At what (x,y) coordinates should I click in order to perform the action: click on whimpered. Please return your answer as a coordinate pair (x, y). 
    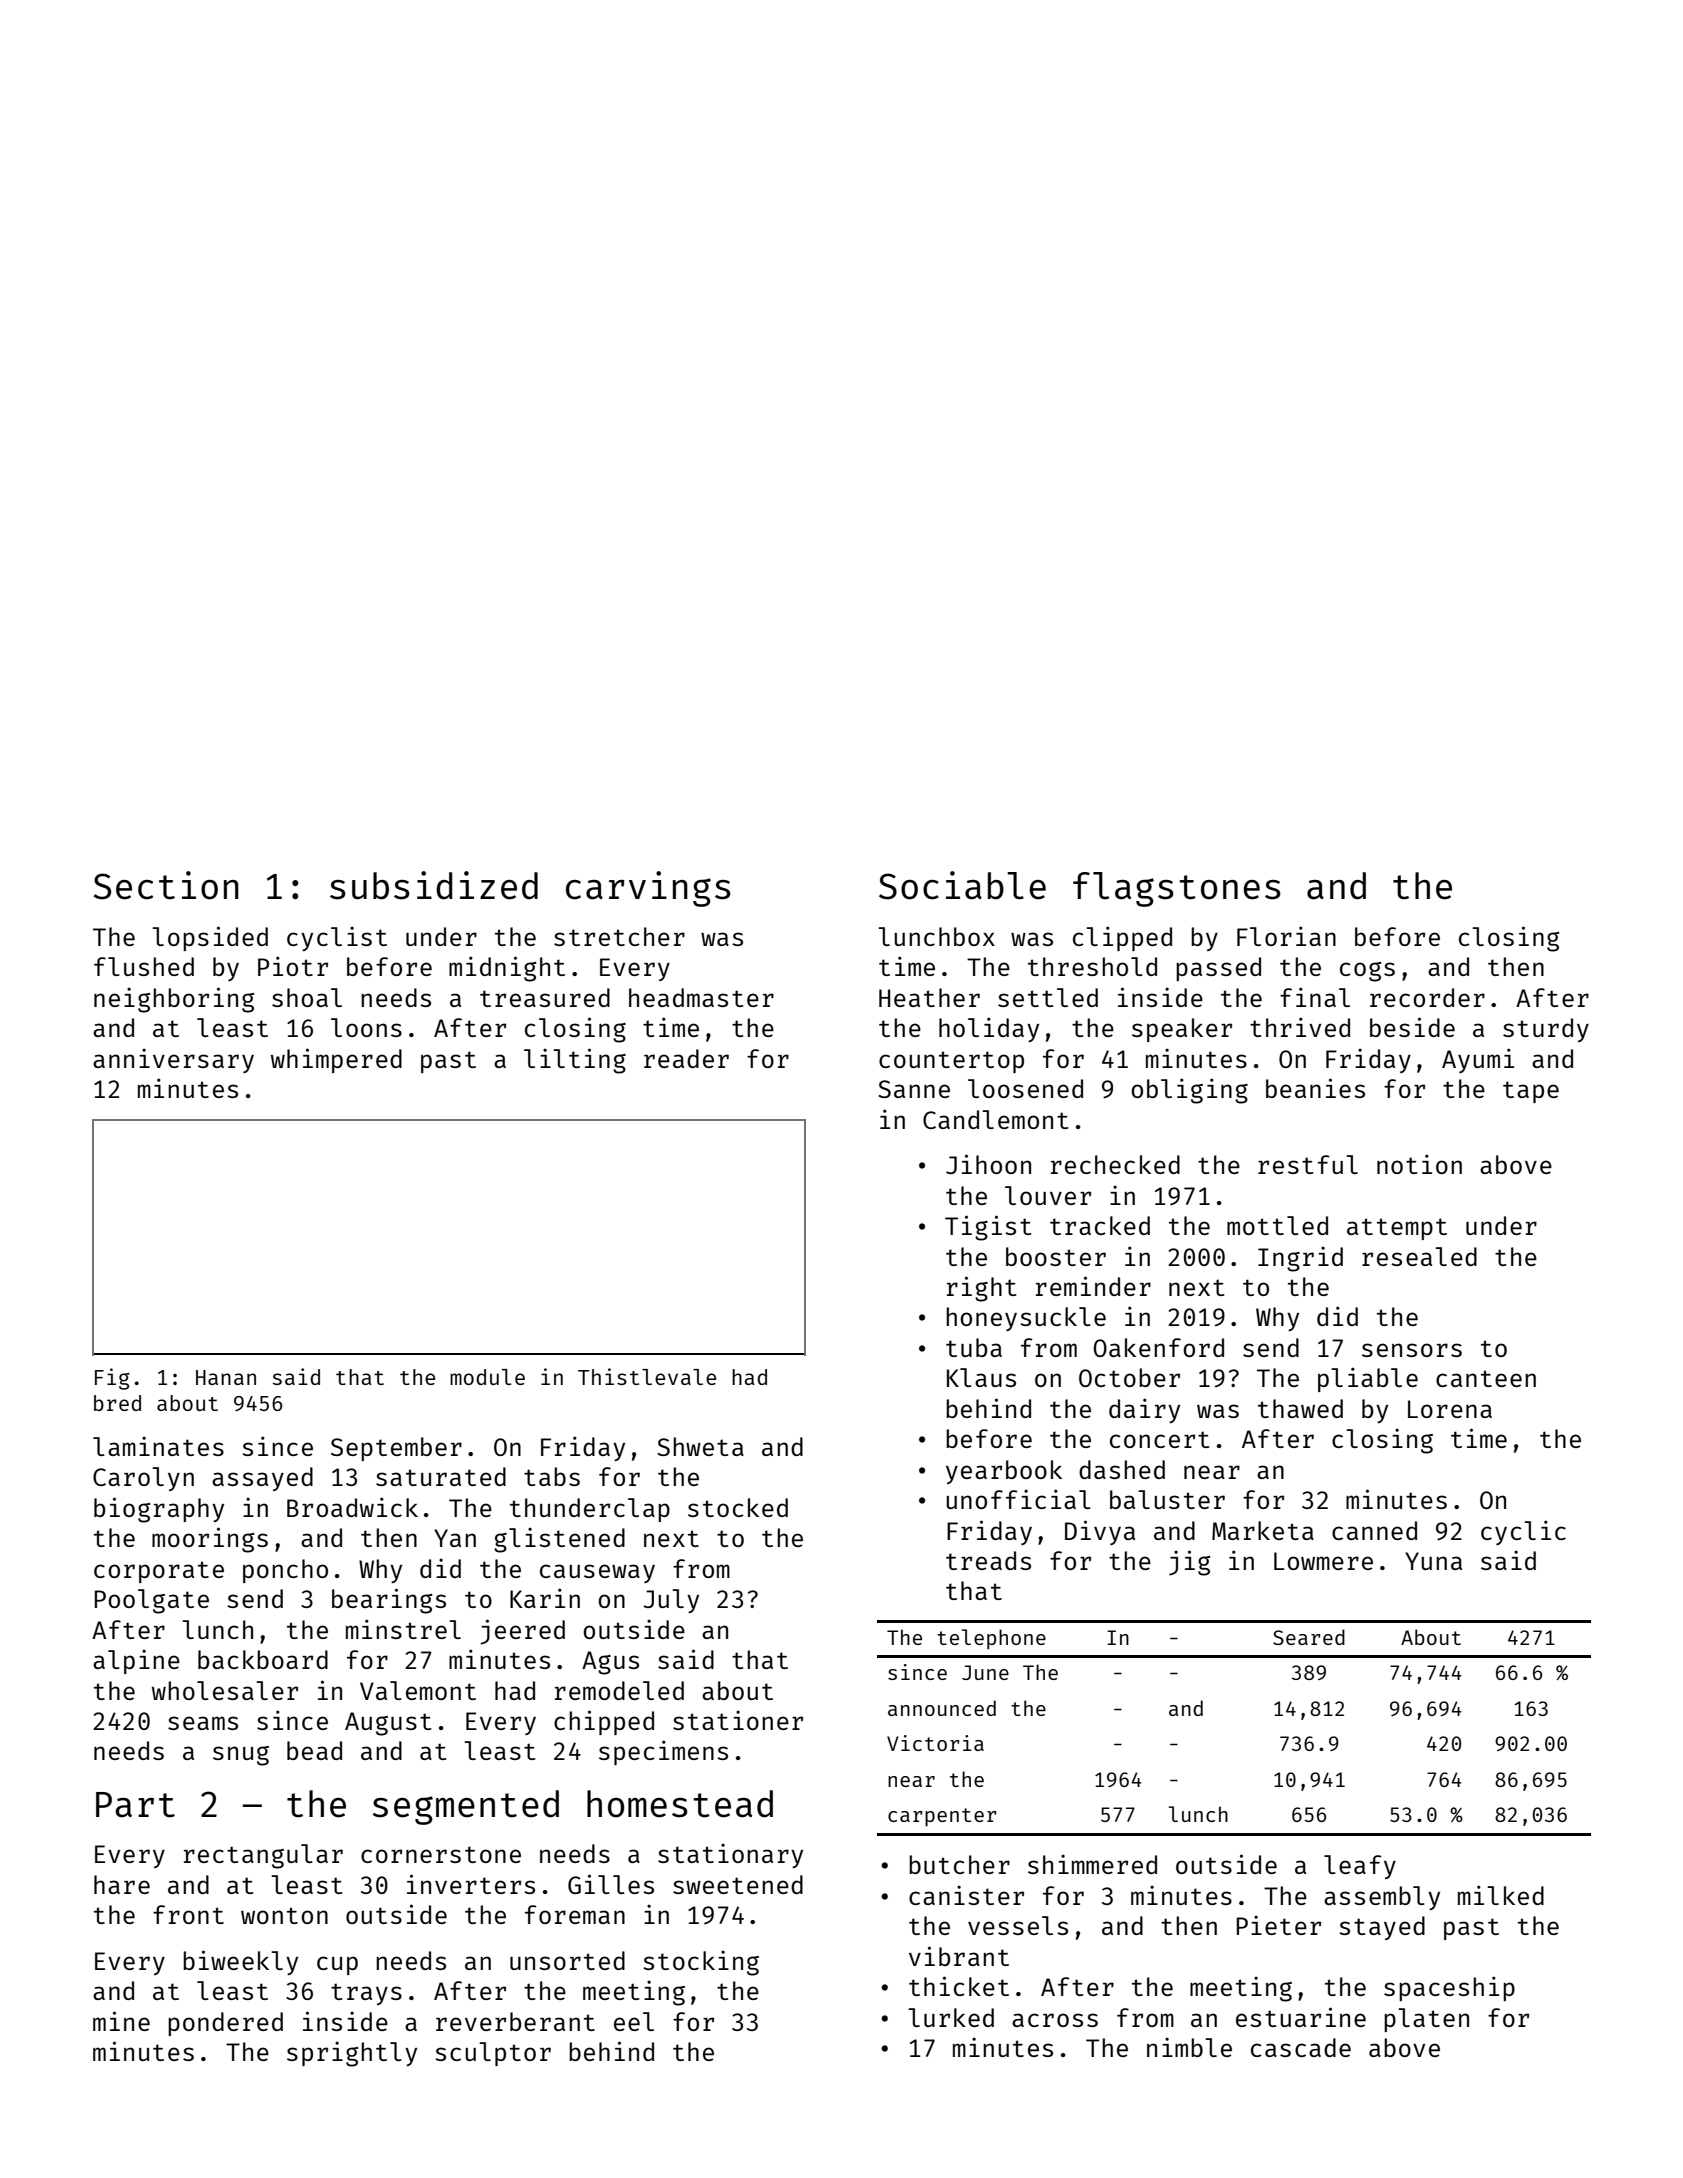
    Looking at the image, I should click on (336, 1060).
